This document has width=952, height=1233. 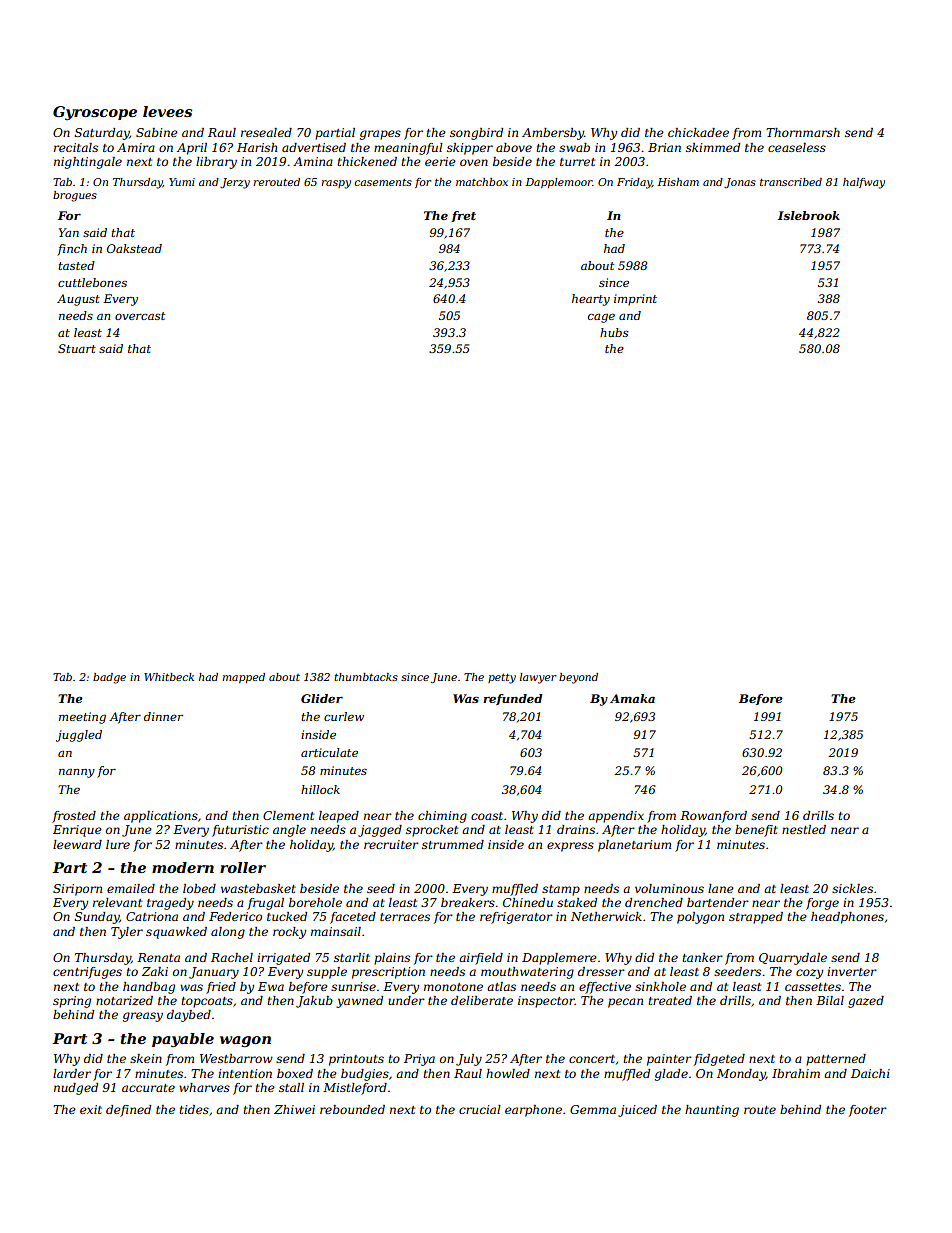 What do you see at coordinates (468, 902) in the document?
I see `breakers` at bounding box center [468, 902].
